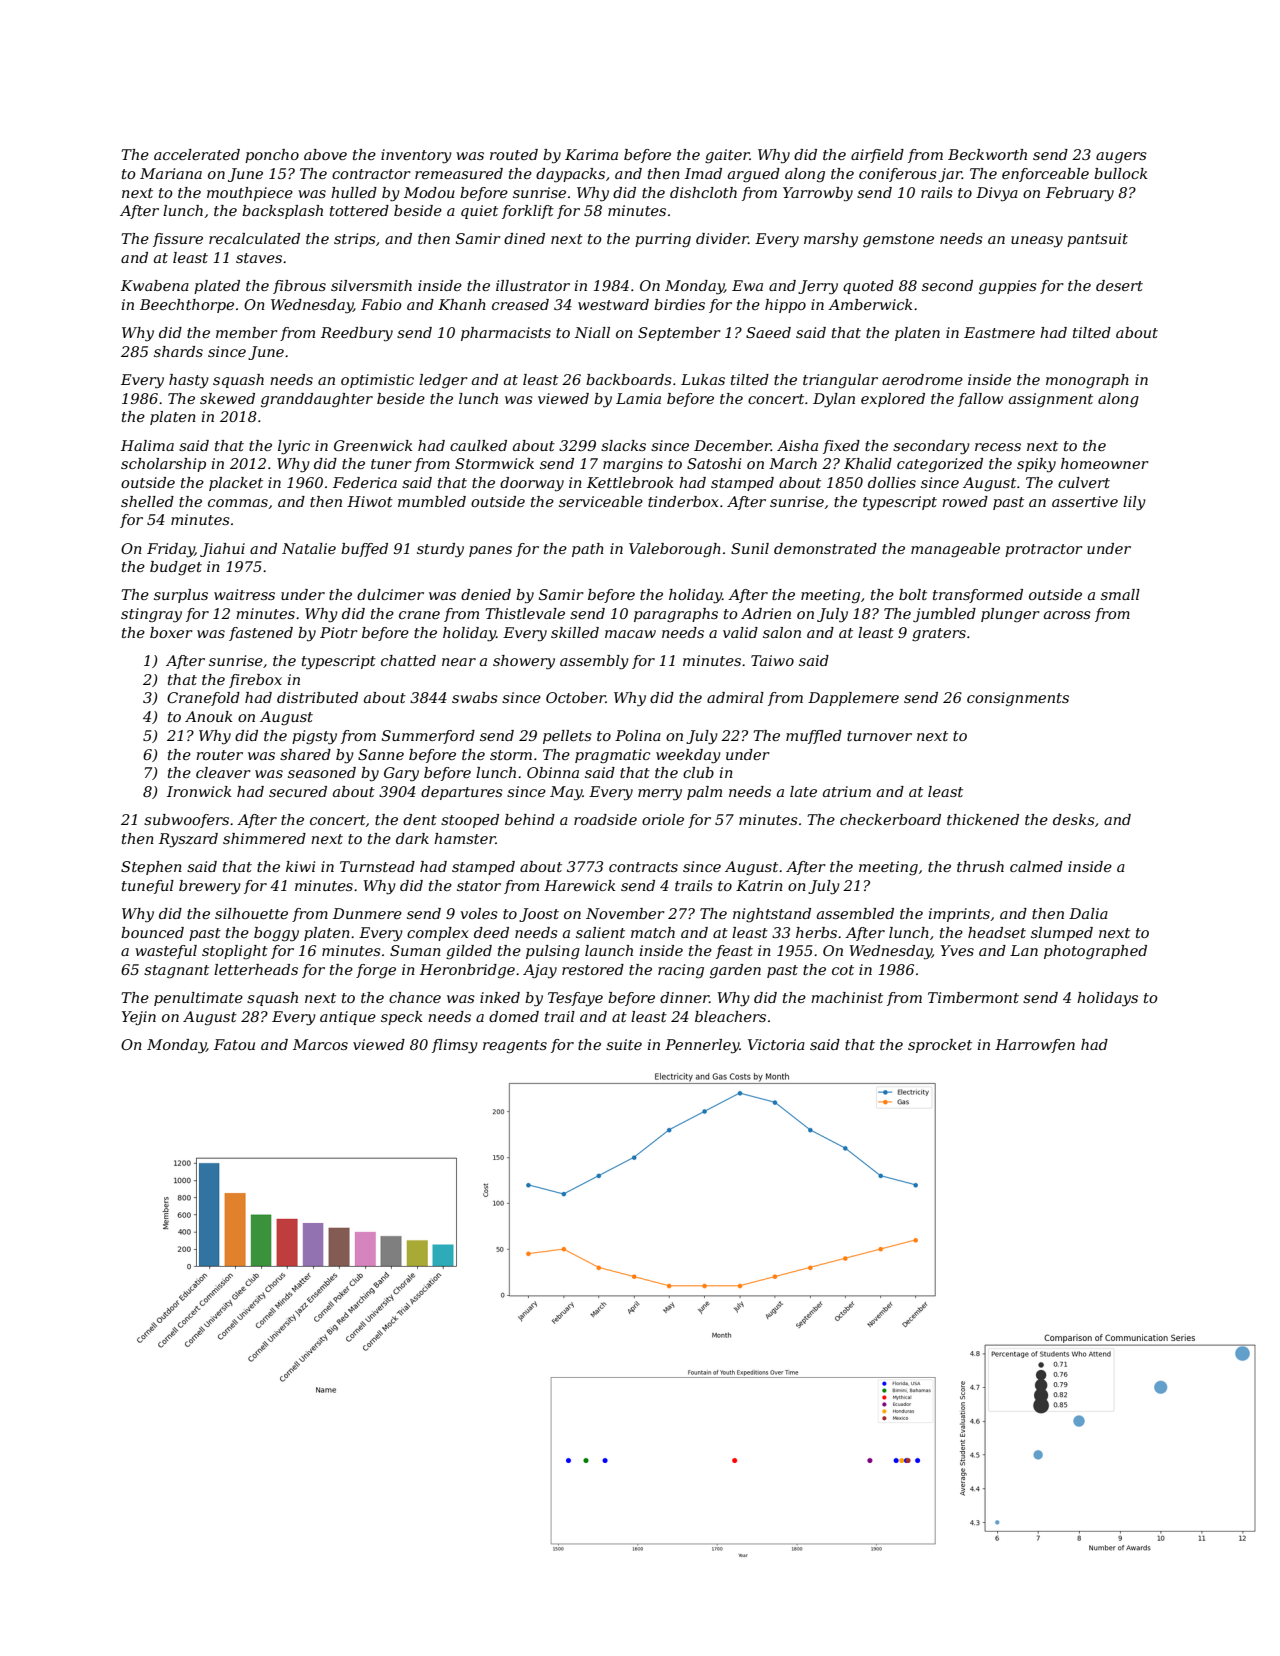 The image size is (1280, 1656). What do you see at coordinates (272, 156) in the page?
I see `poncho` at bounding box center [272, 156].
